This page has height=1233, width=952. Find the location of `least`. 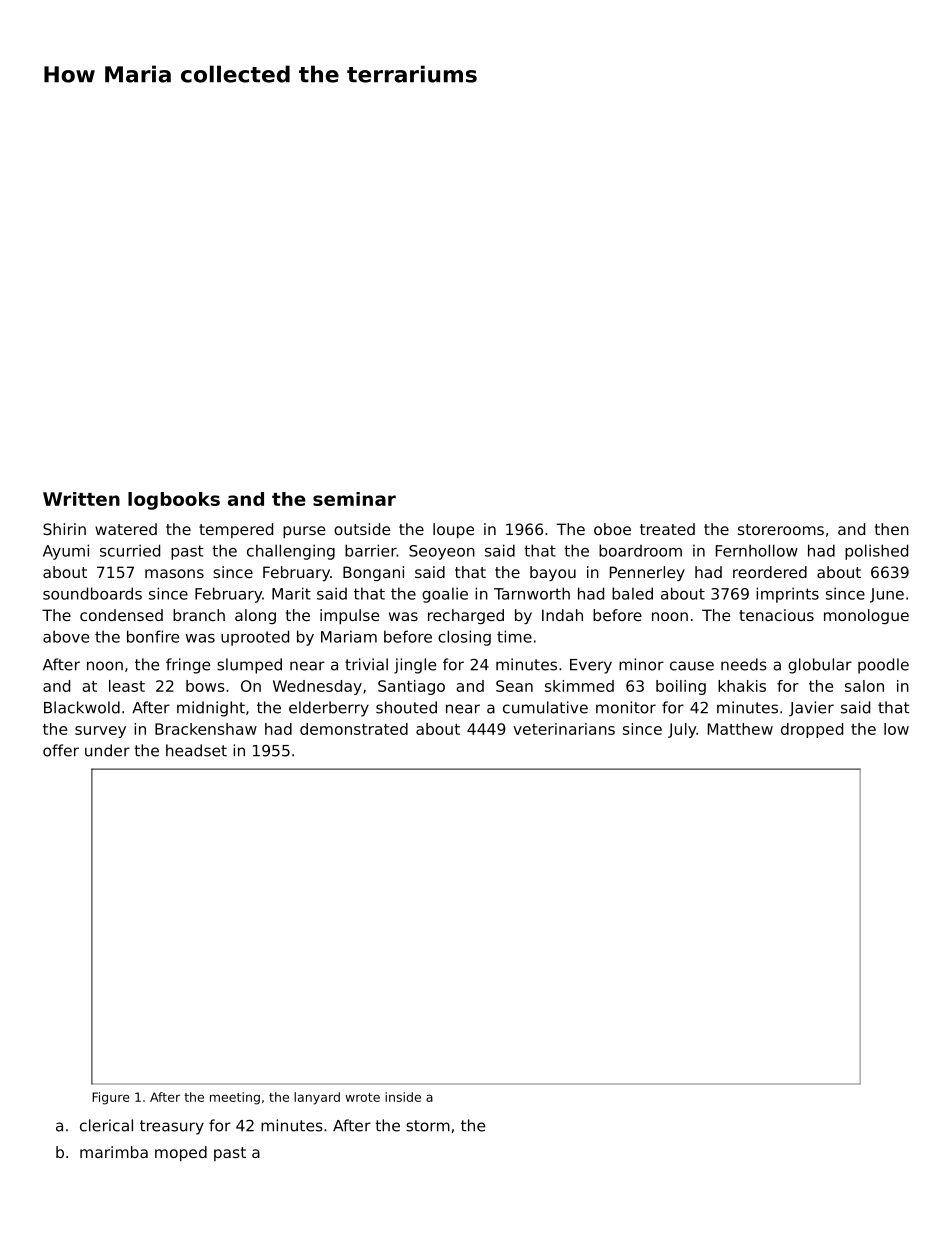

least is located at coordinates (127, 686).
